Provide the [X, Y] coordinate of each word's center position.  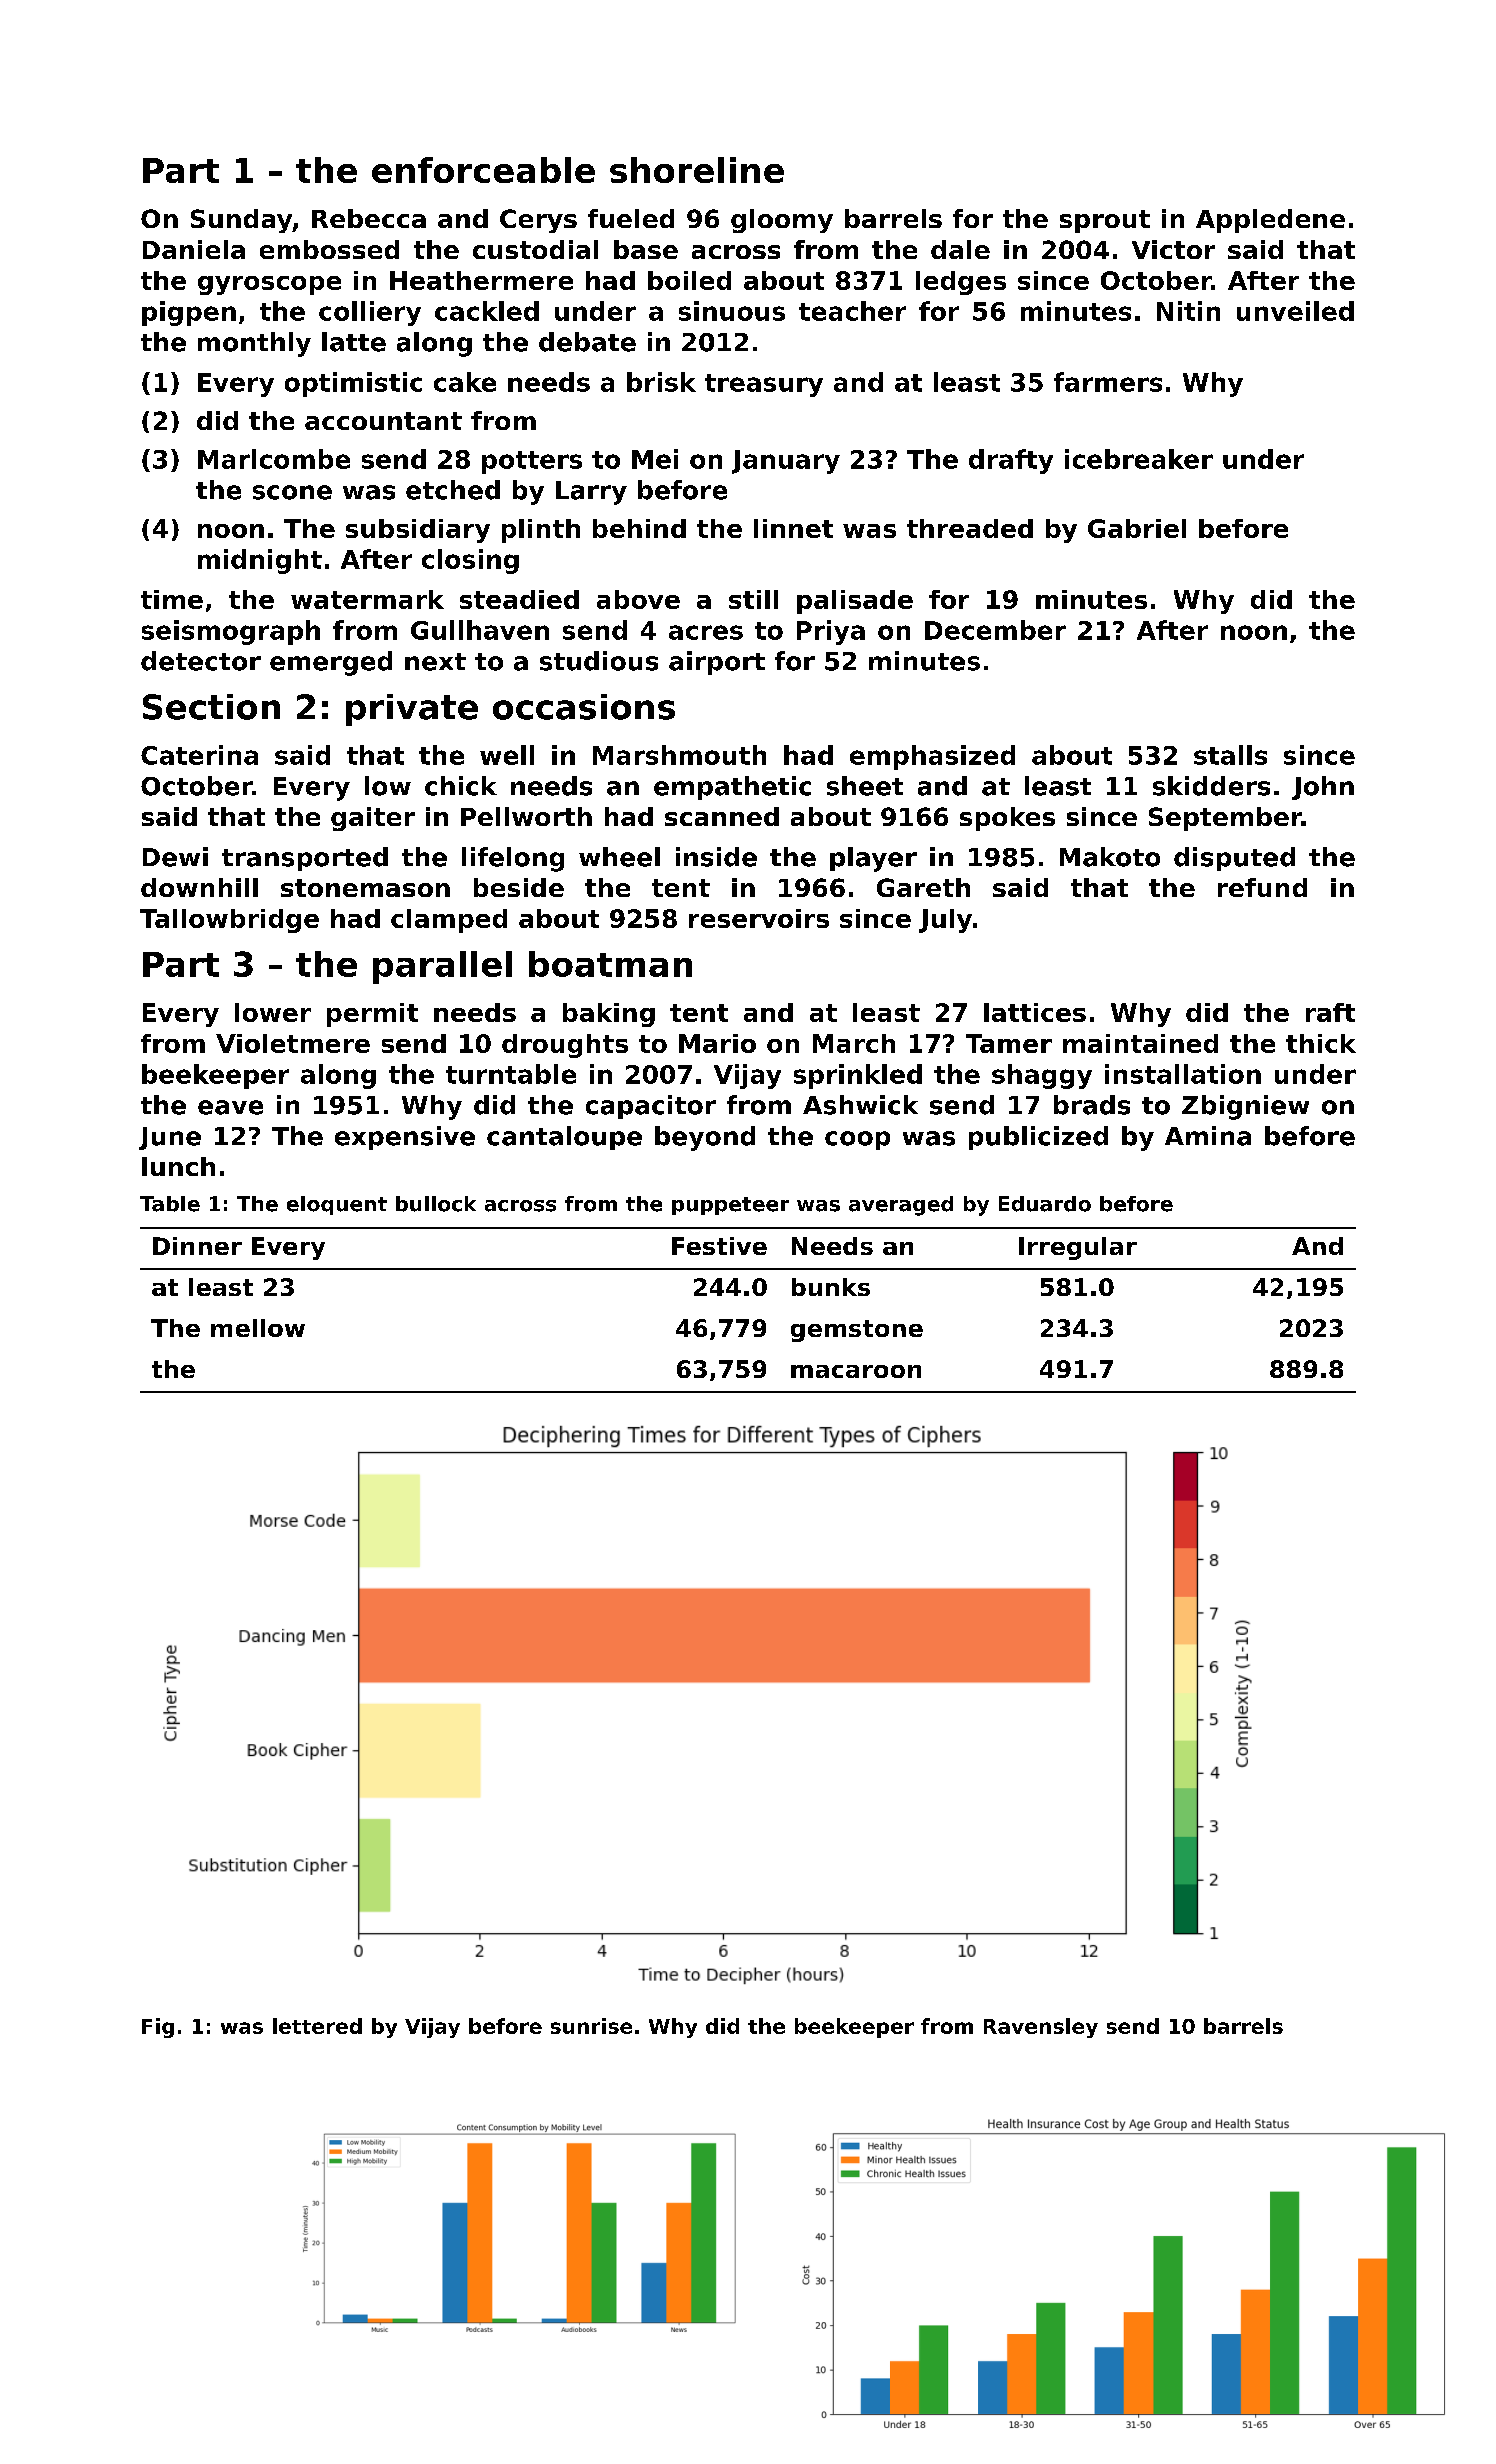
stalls [1230, 755]
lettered [317, 2026]
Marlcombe [274, 459]
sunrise [591, 2026]
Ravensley [1041, 2028]
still [753, 599]
